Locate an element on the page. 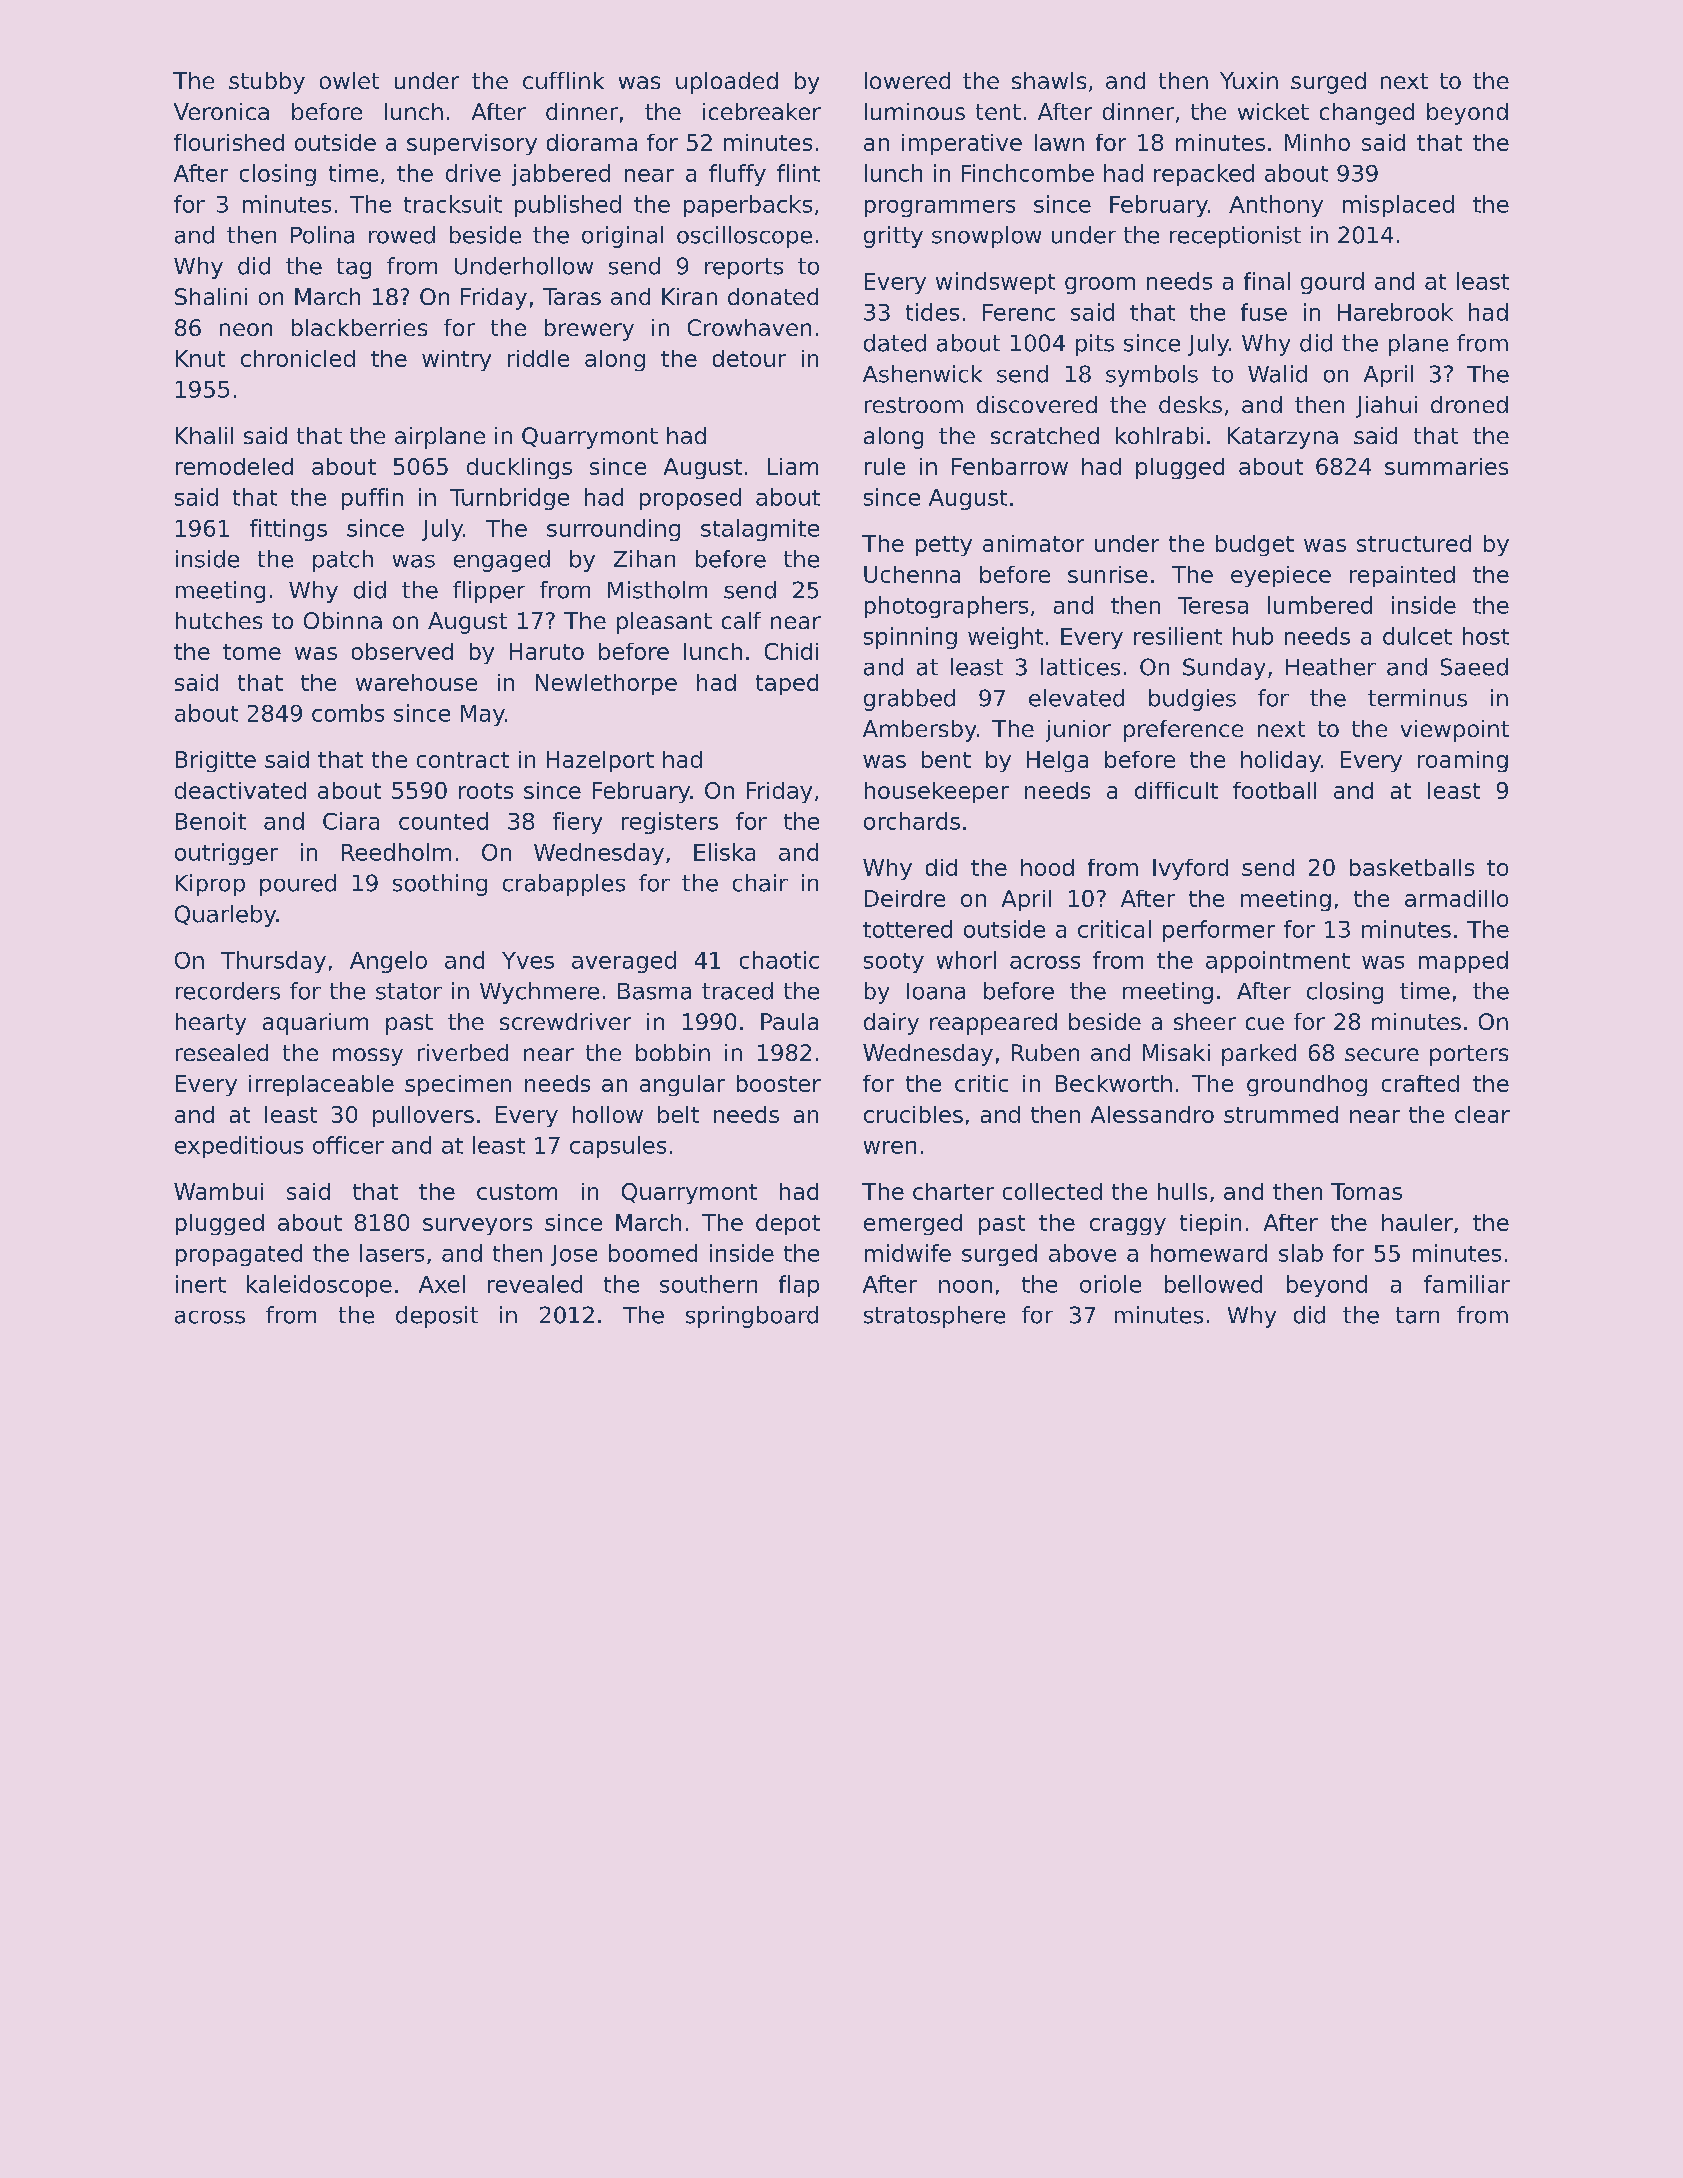 The image size is (1683, 2178). puffin is located at coordinates (372, 499).
